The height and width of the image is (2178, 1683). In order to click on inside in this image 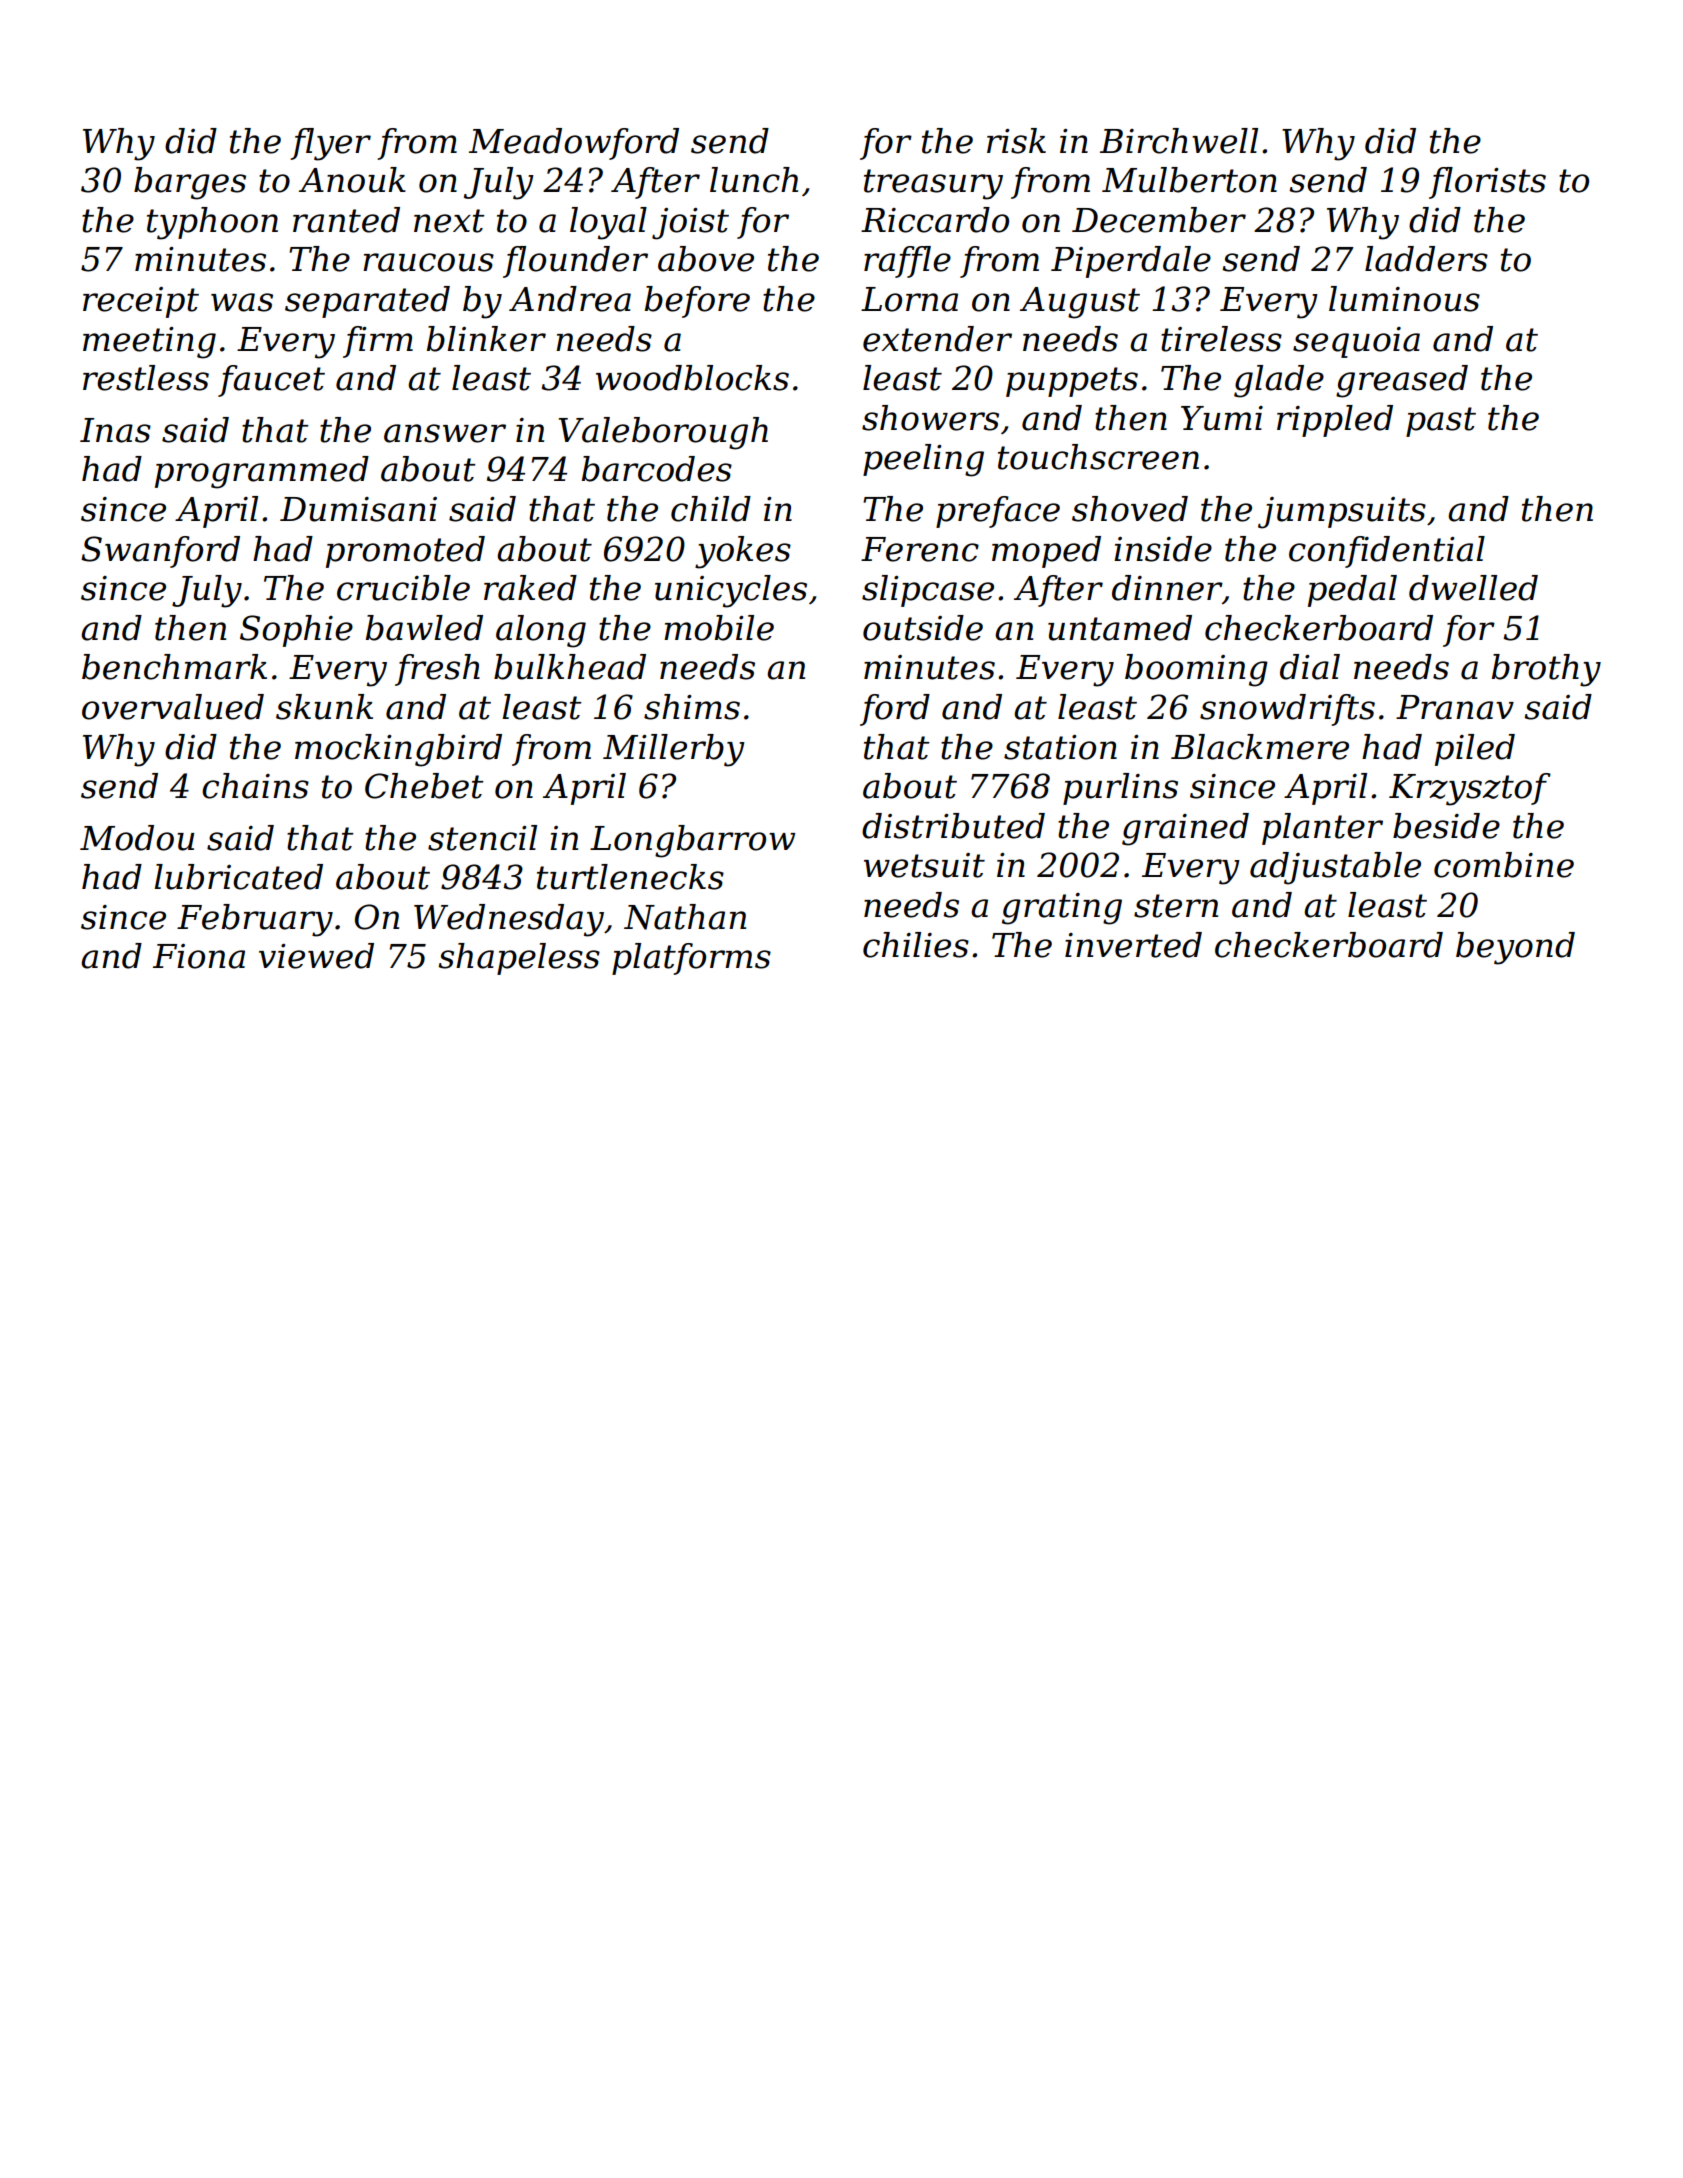, I will do `click(1163, 549)`.
